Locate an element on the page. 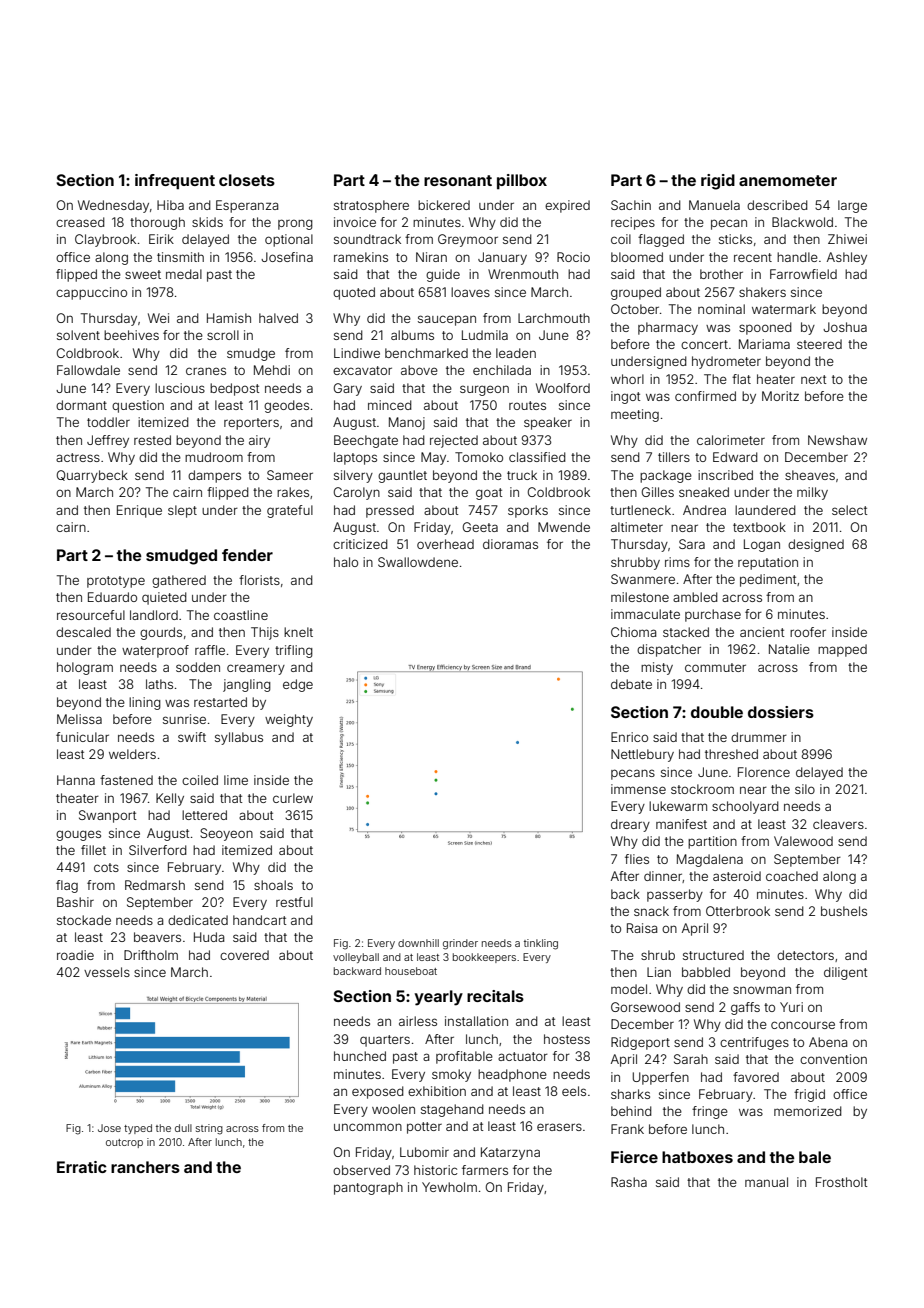 The height and width of the document is (1308, 924). farmers is located at coordinates (485, 1170).
